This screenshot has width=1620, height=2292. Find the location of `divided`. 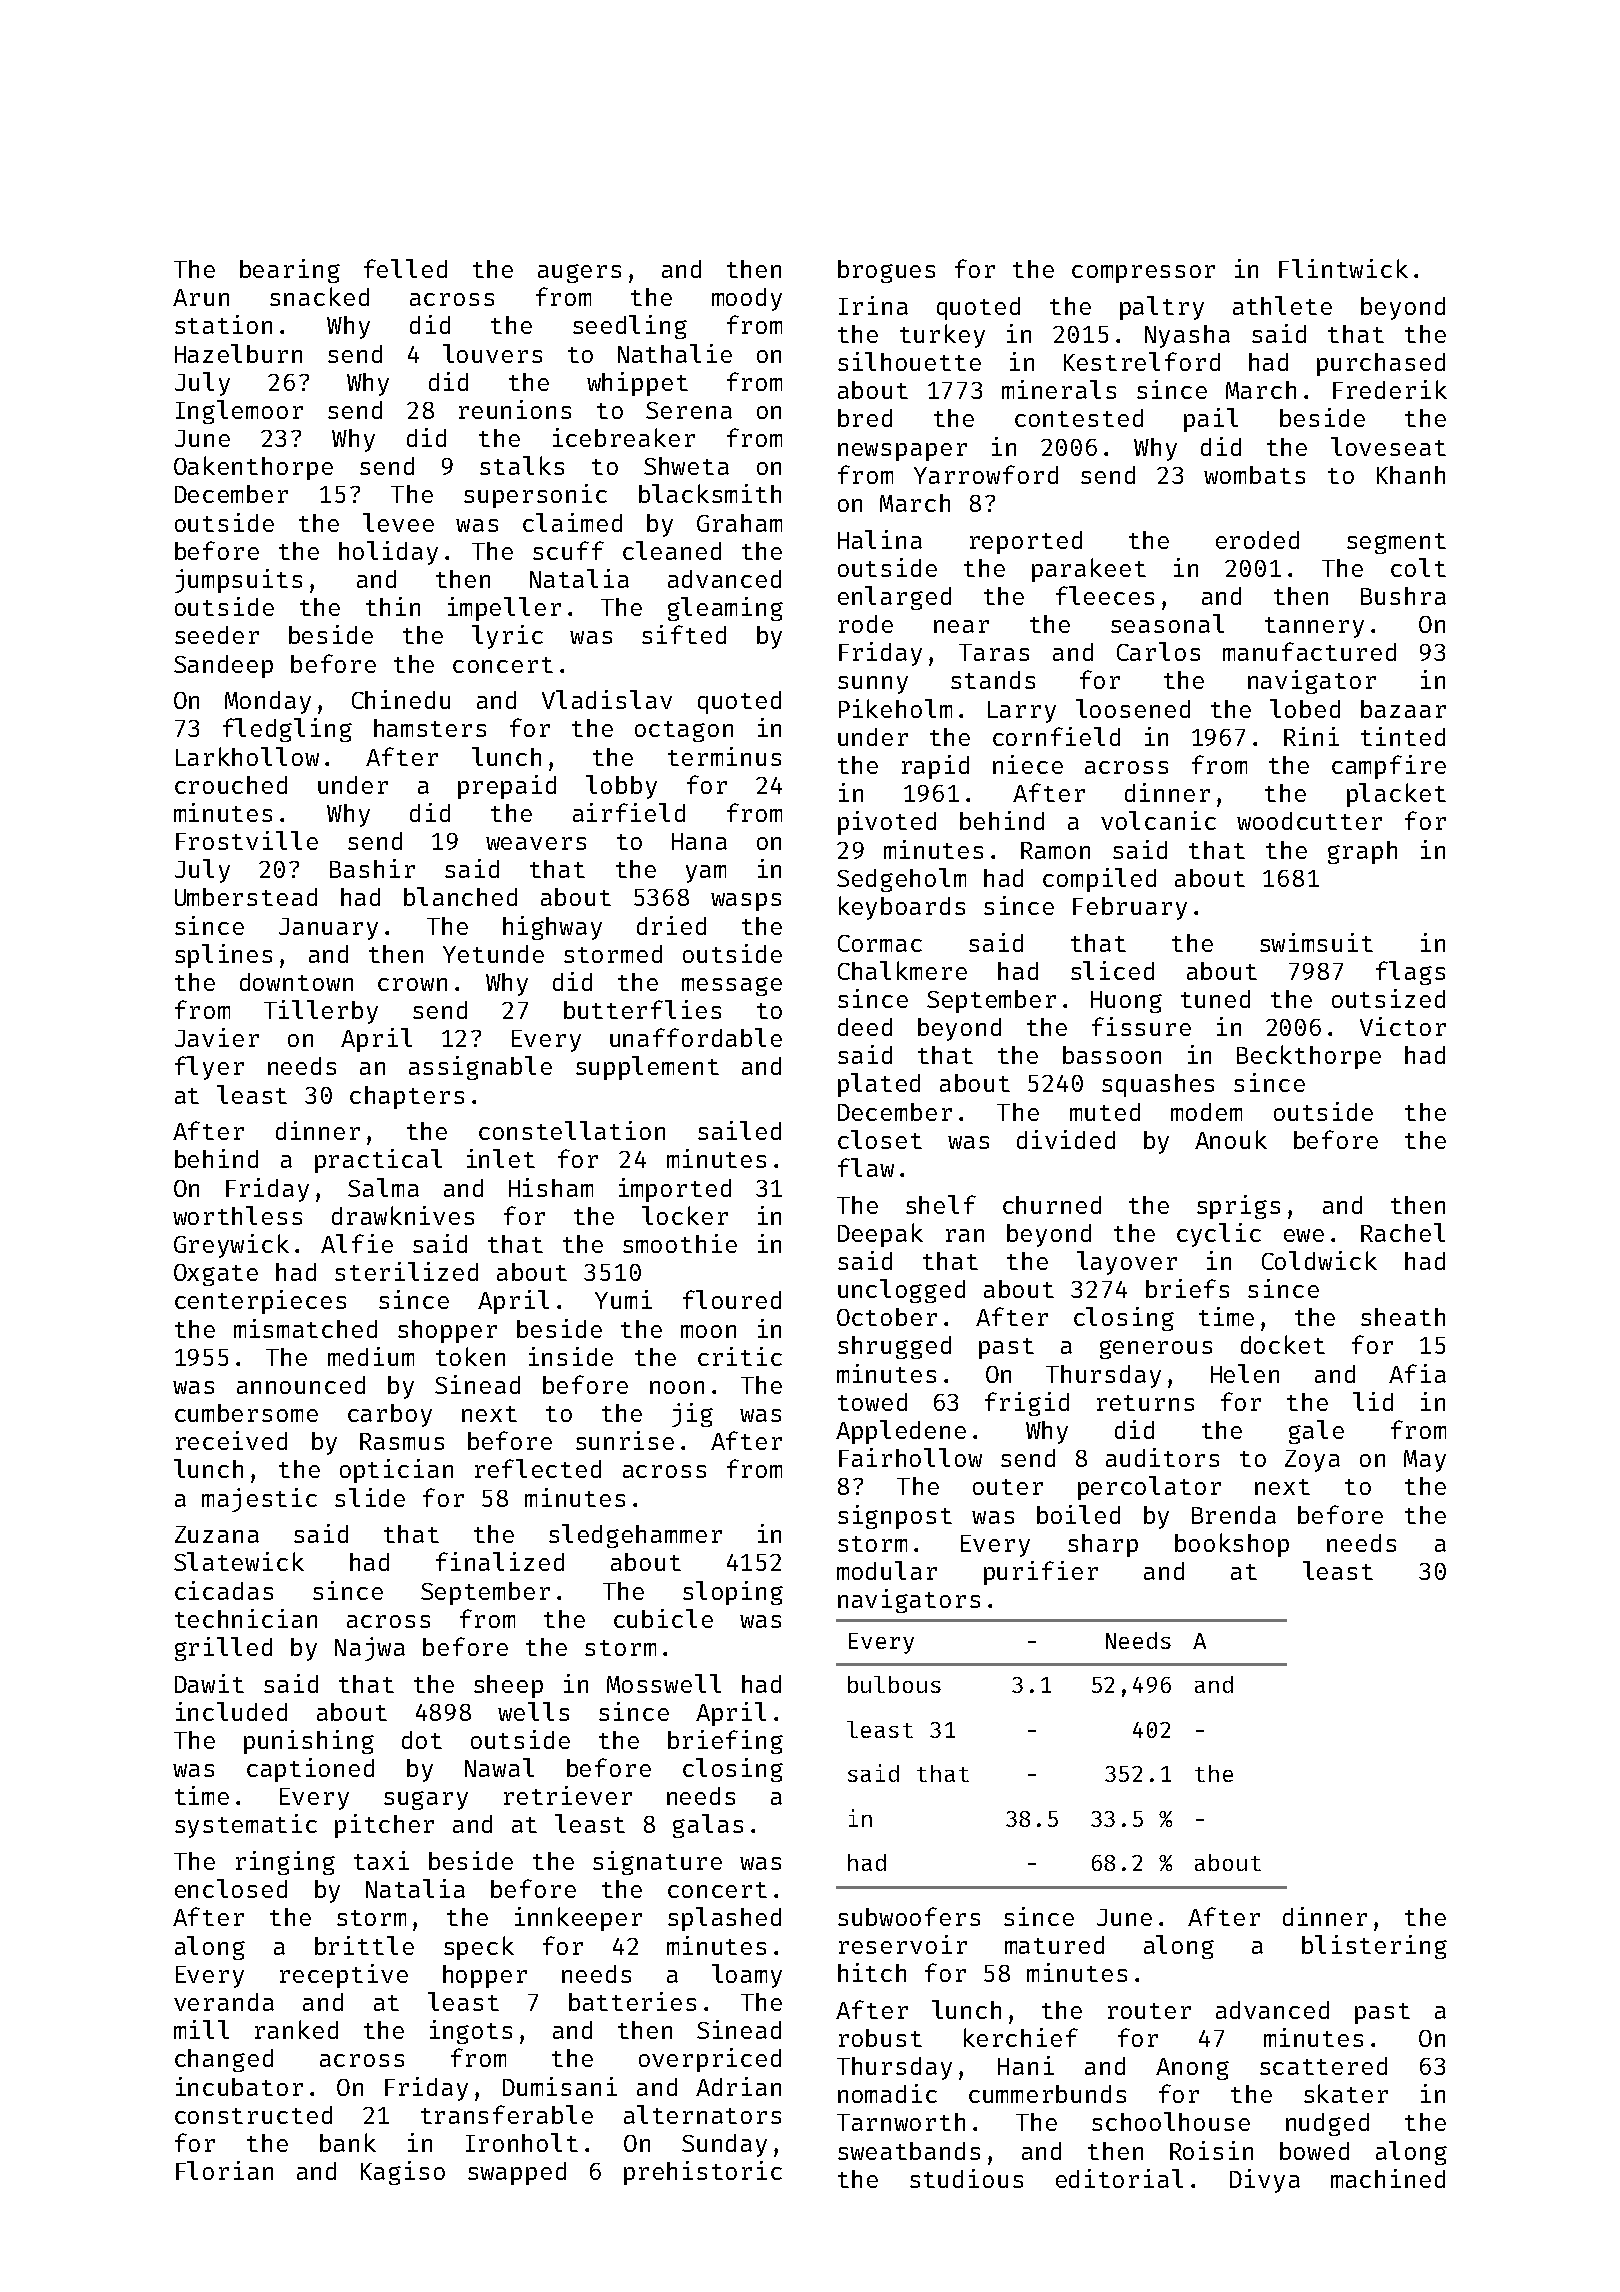

divided is located at coordinates (1066, 1139).
